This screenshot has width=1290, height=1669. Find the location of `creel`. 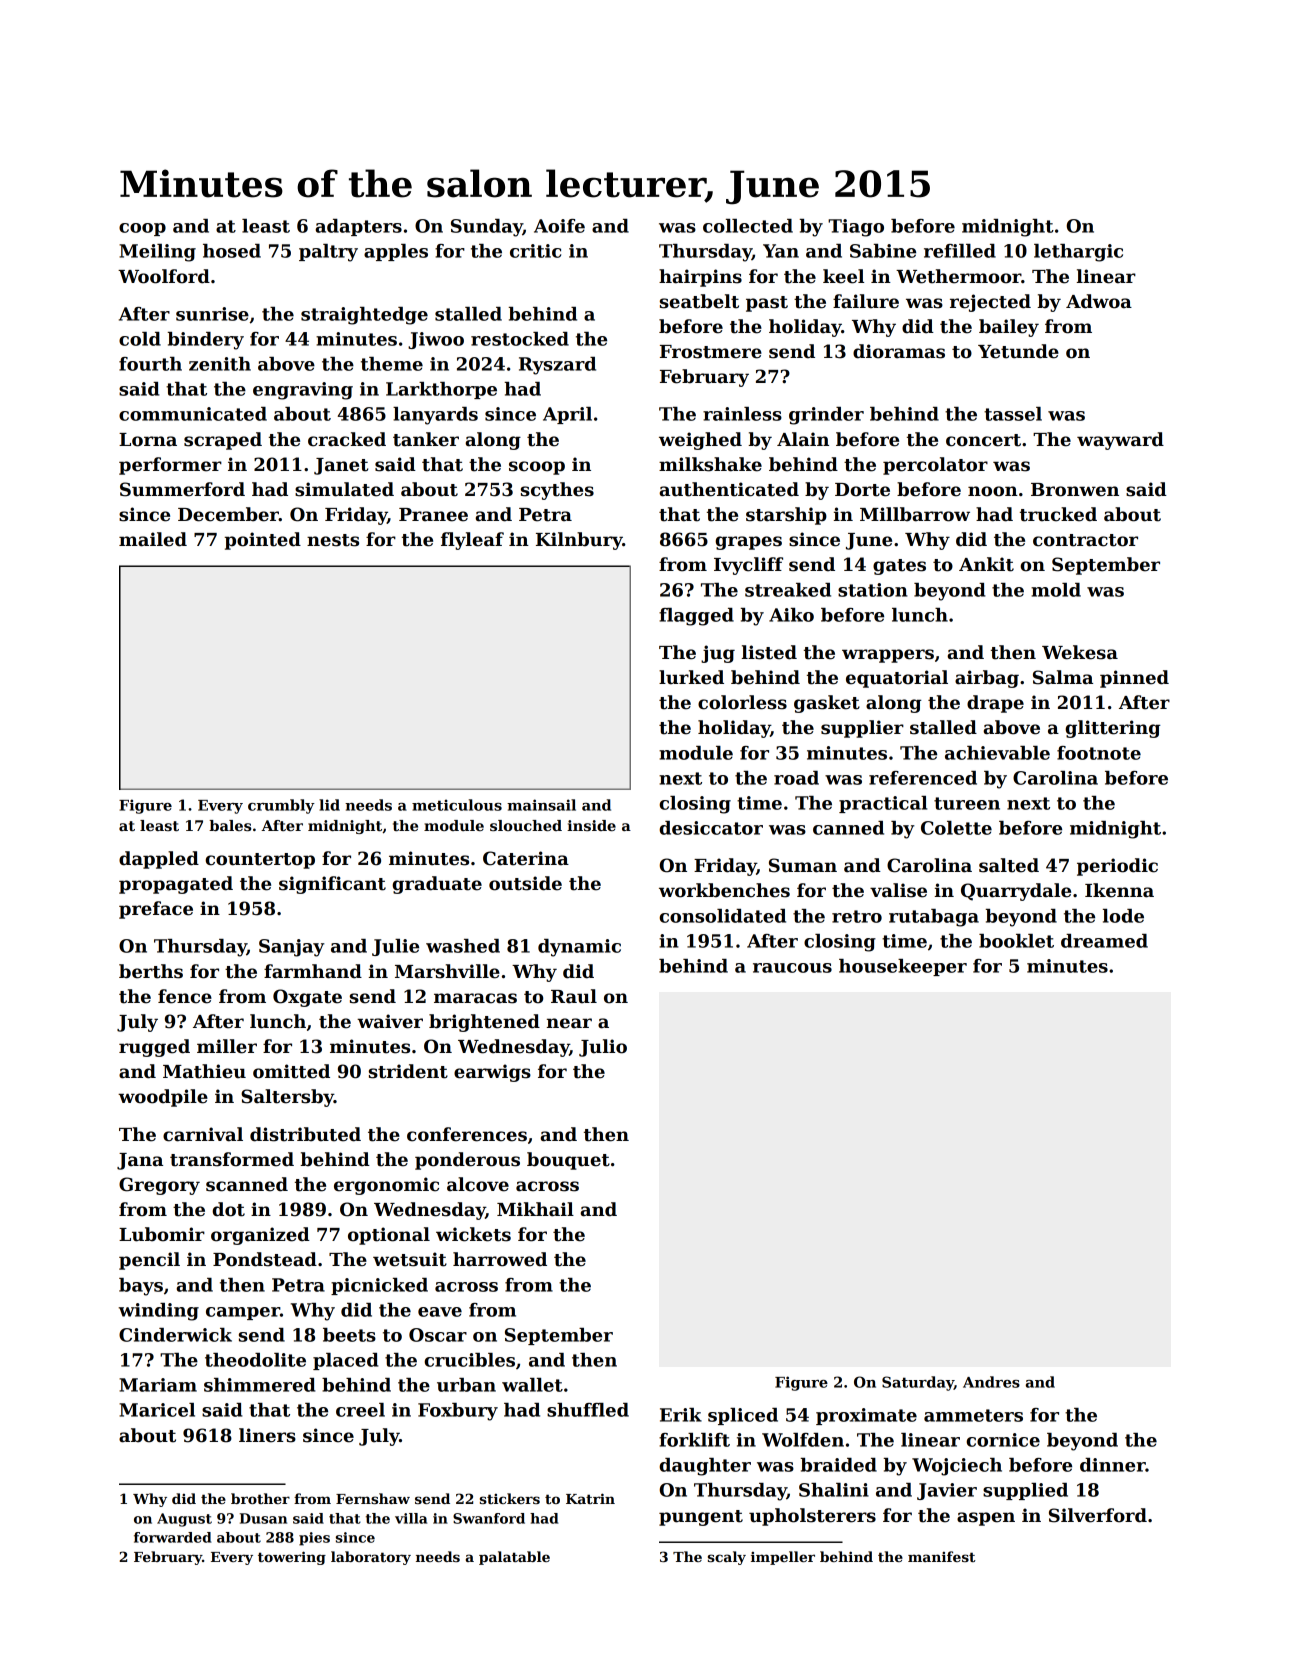

creel is located at coordinates (360, 1410).
